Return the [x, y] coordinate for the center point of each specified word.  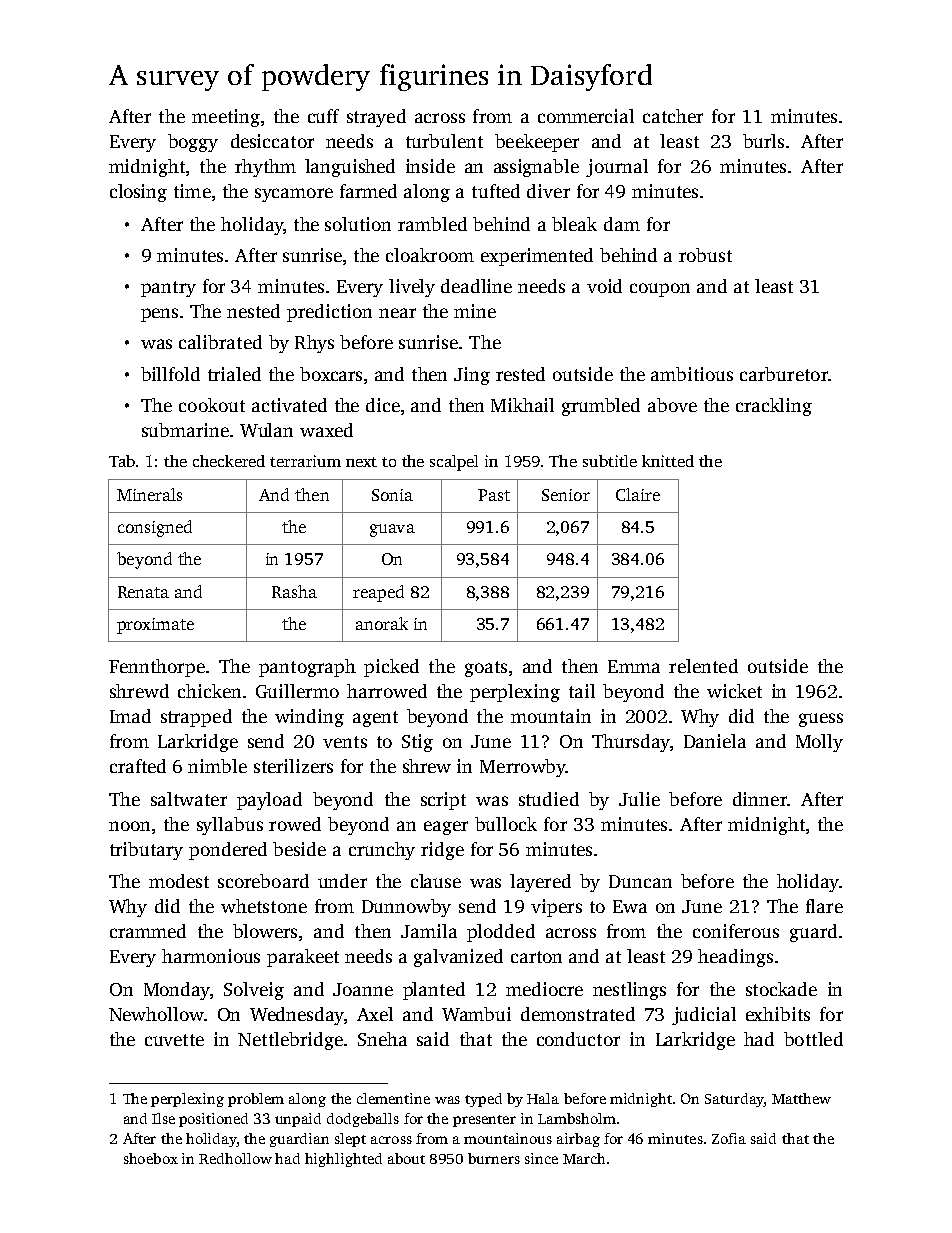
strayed [376, 118]
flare [824, 906]
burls [763, 141]
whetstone [264, 906]
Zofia [729, 1138]
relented [703, 666]
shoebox [151, 1158]
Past [494, 495]
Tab [122, 461]
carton [536, 957]
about [406, 1158]
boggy [193, 143]
